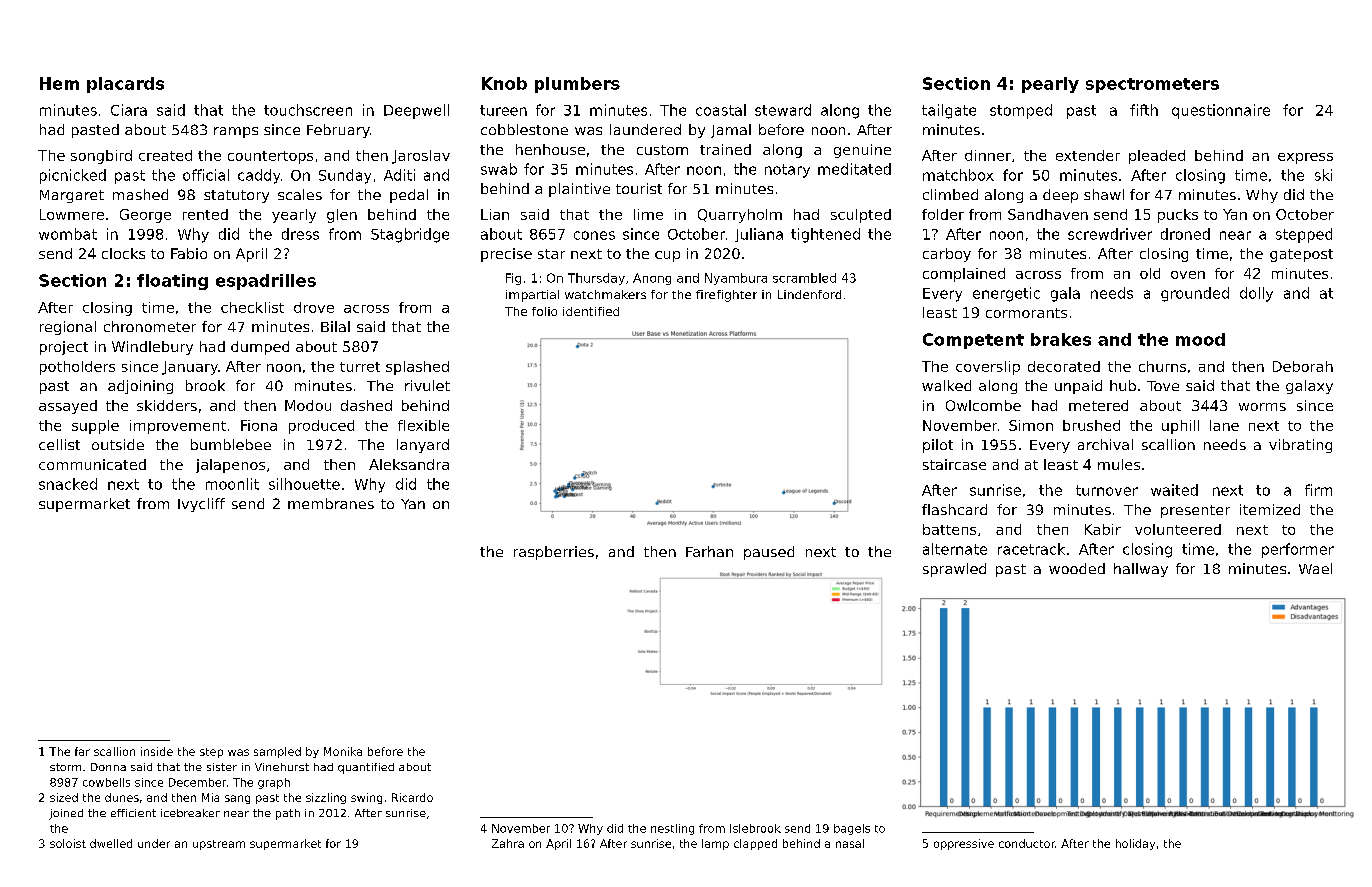 Image resolution: width=1372 pixels, height=887 pixels. I want to click on clocks, so click(123, 253).
